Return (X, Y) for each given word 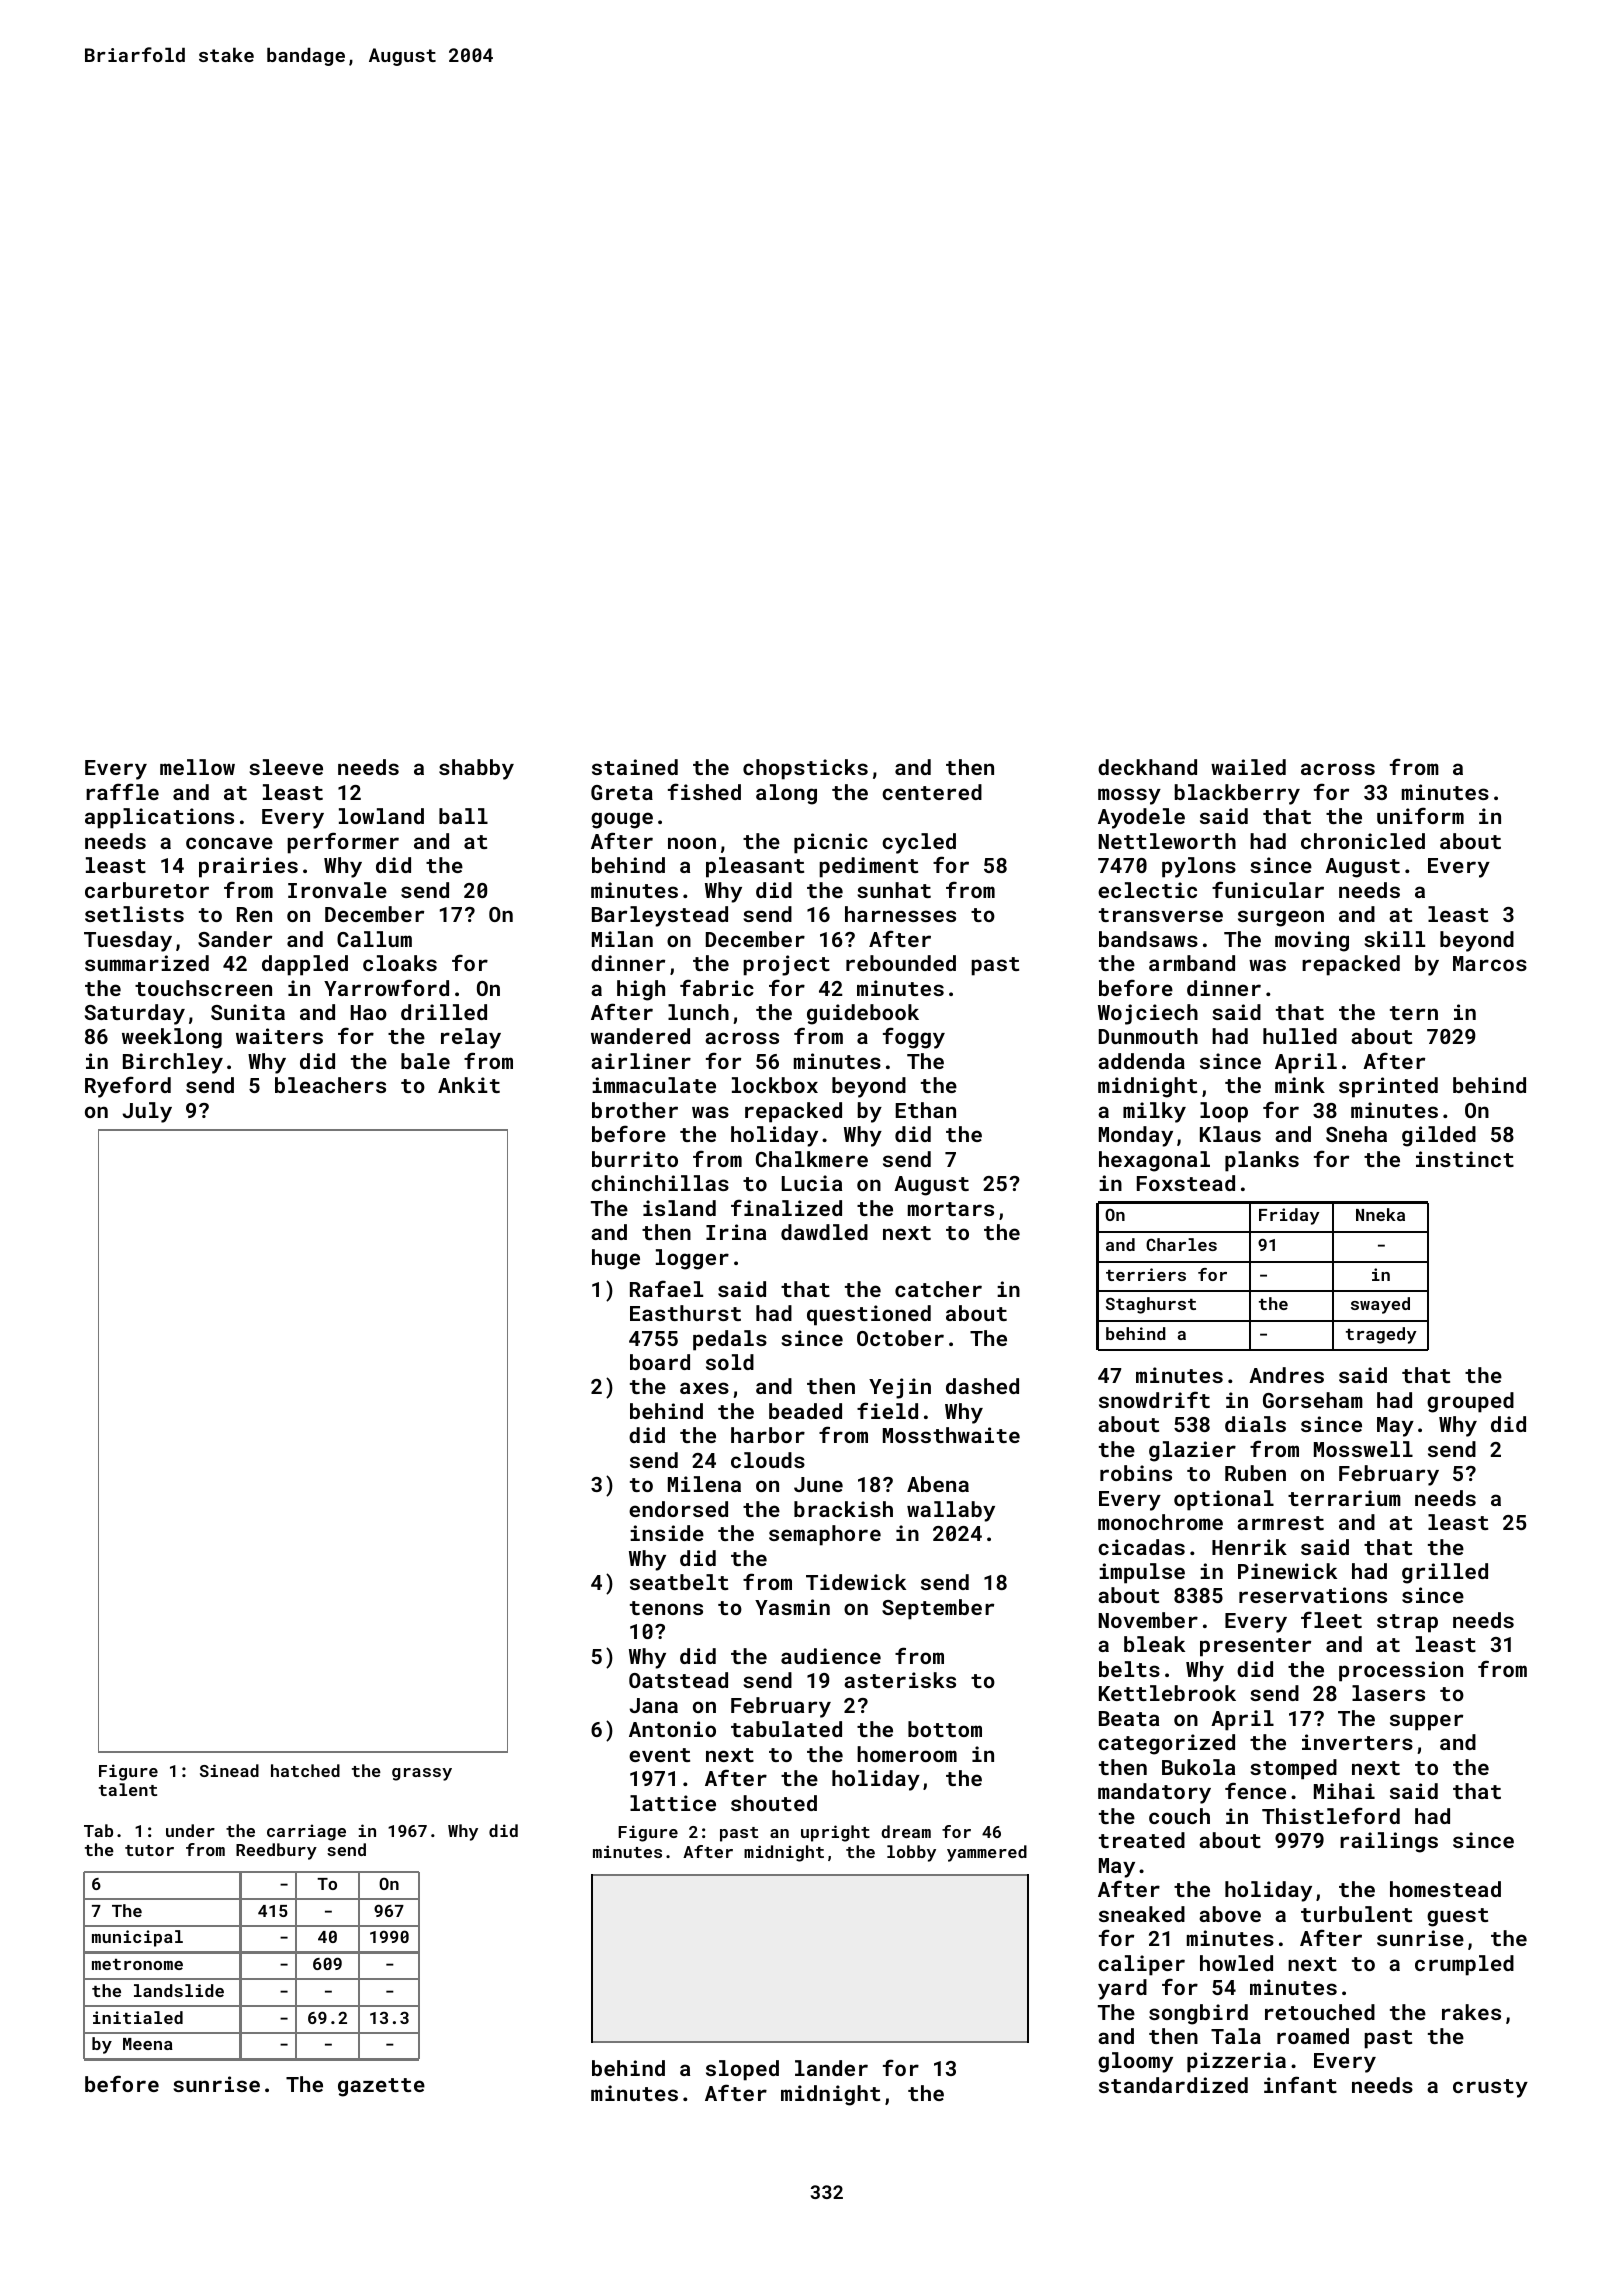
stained (635, 767)
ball (463, 816)
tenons (666, 1608)
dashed (982, 1386)
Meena (148, 2044)
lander (831, 2068)
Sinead (229, 1770)
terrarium (1344, 1498)
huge (616, 1259)
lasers (1388, 1693)
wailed (1248, 767)
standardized (1173, 2085)
